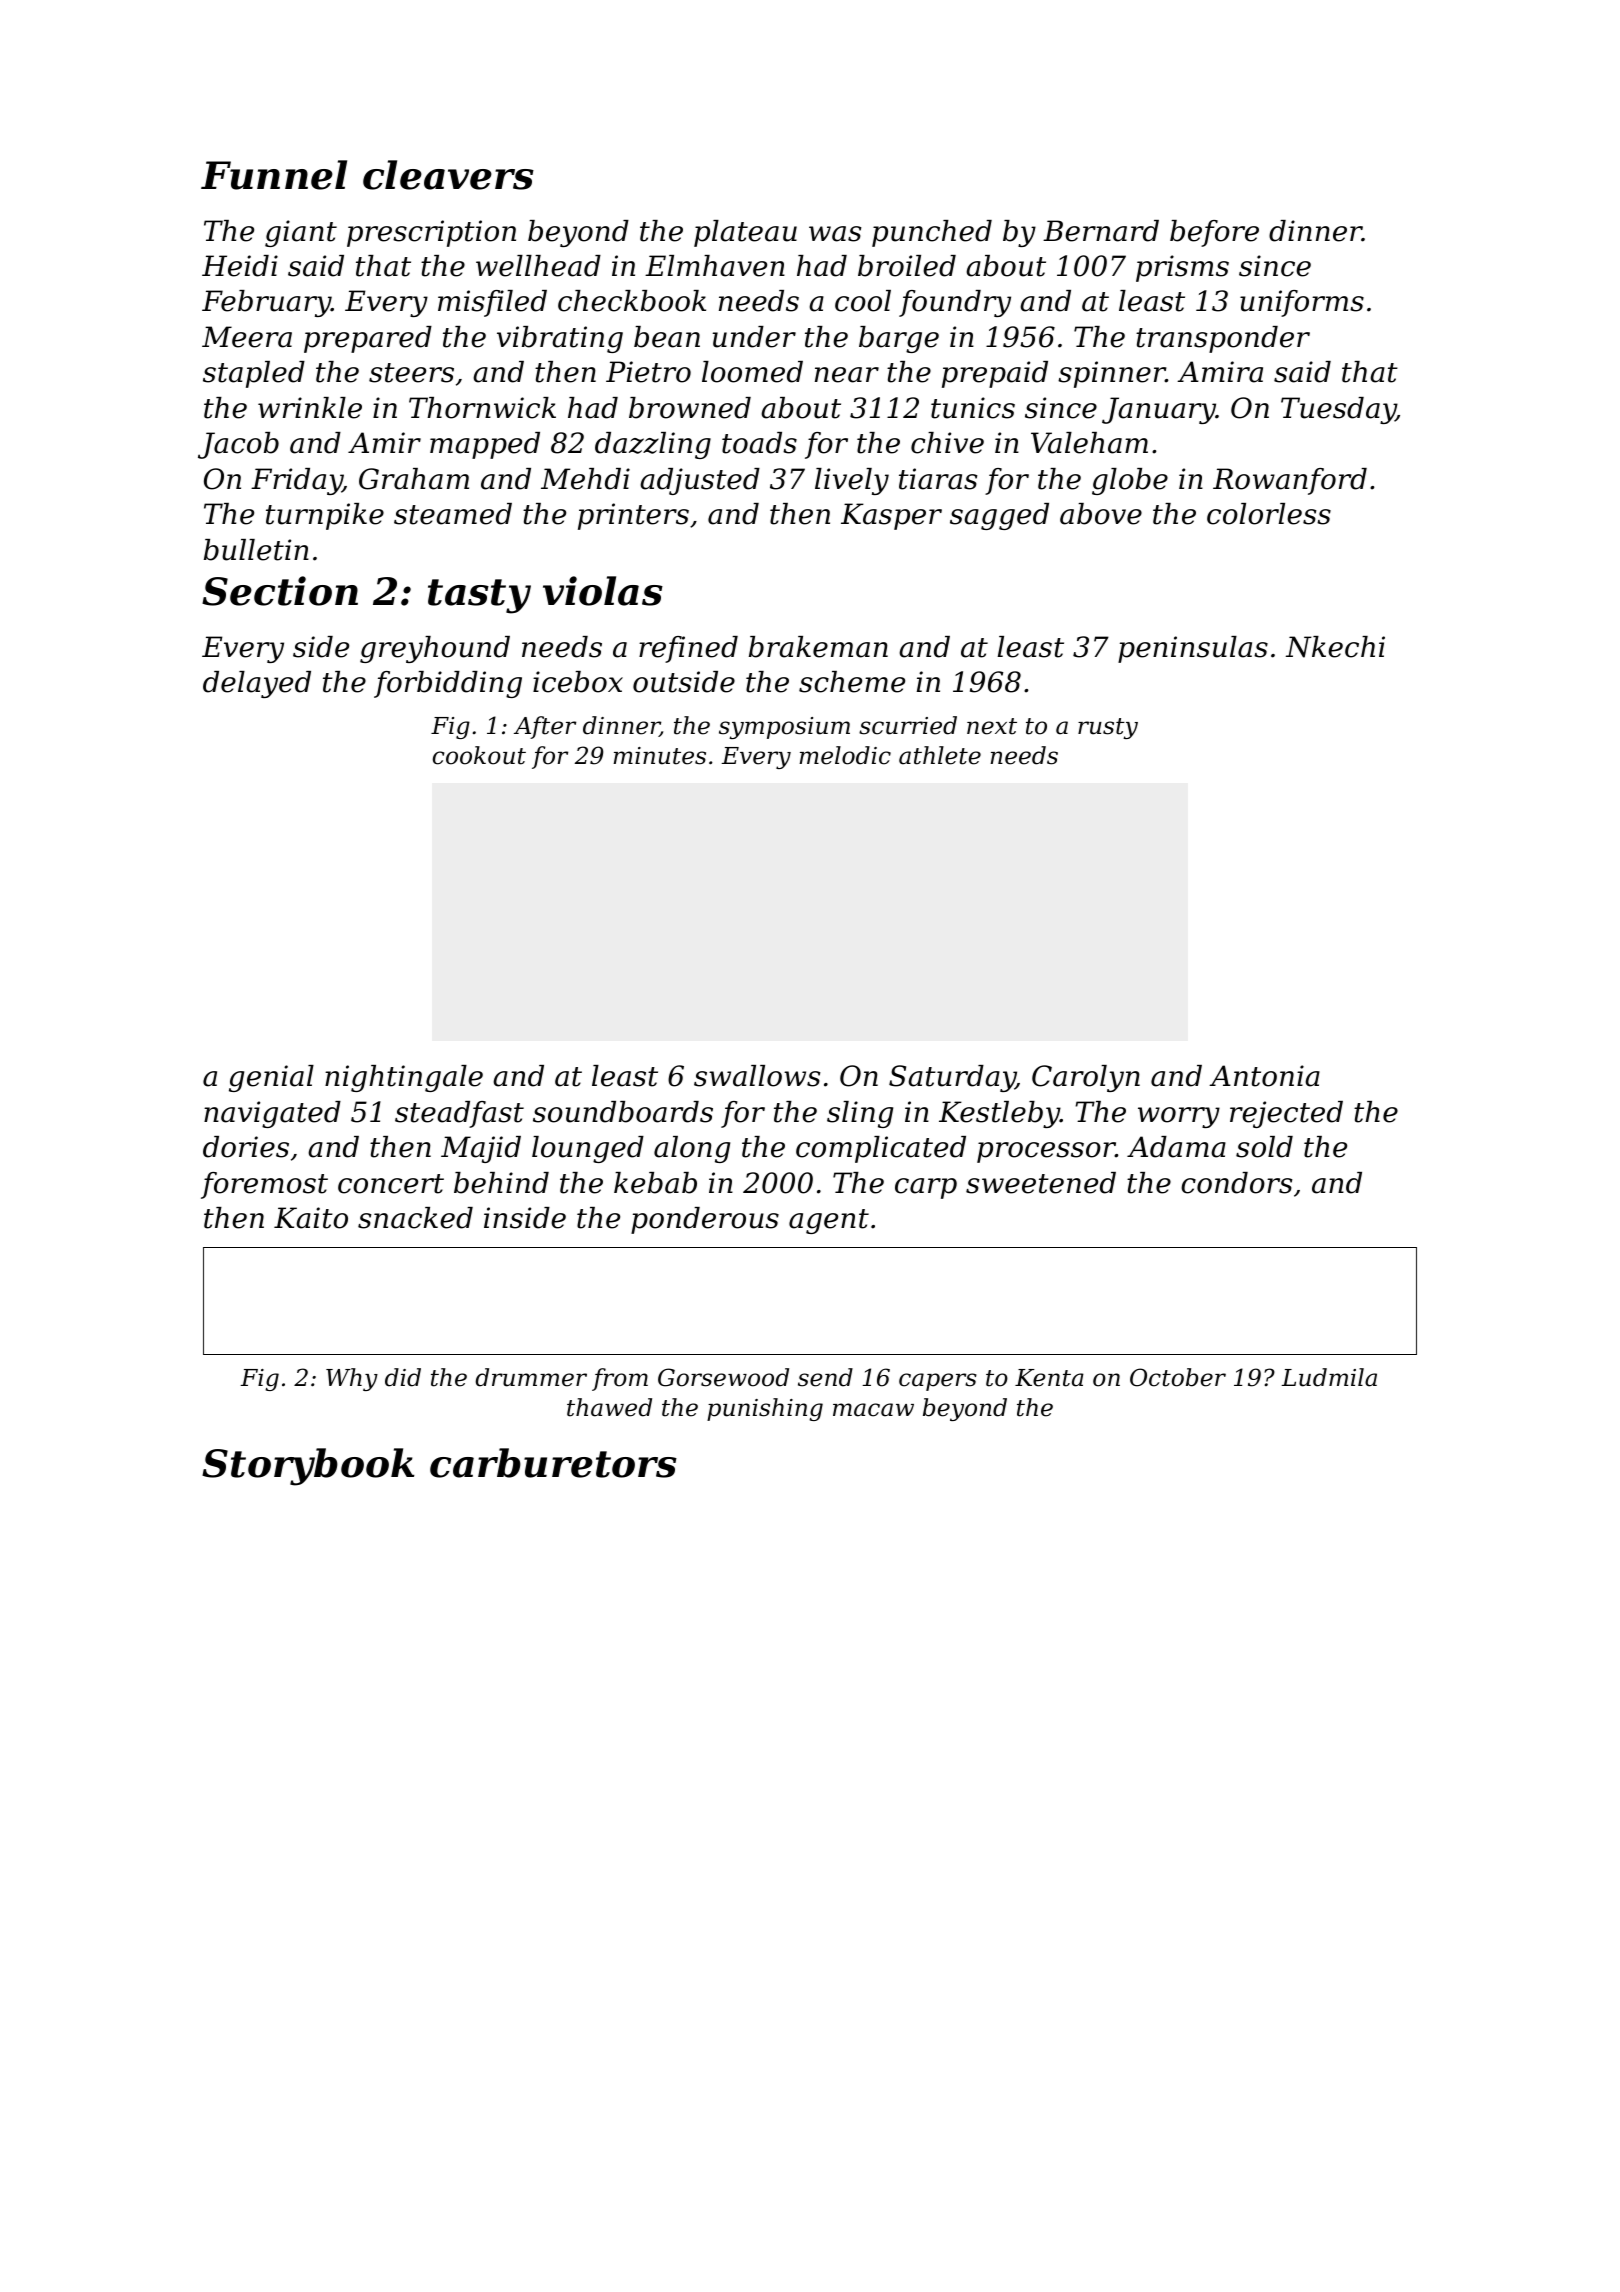 This screenshot has width=1620, height=2292. Describe the element at coordinates (1264, 1076) in the screenshot. I see `Antonia` at that location.
